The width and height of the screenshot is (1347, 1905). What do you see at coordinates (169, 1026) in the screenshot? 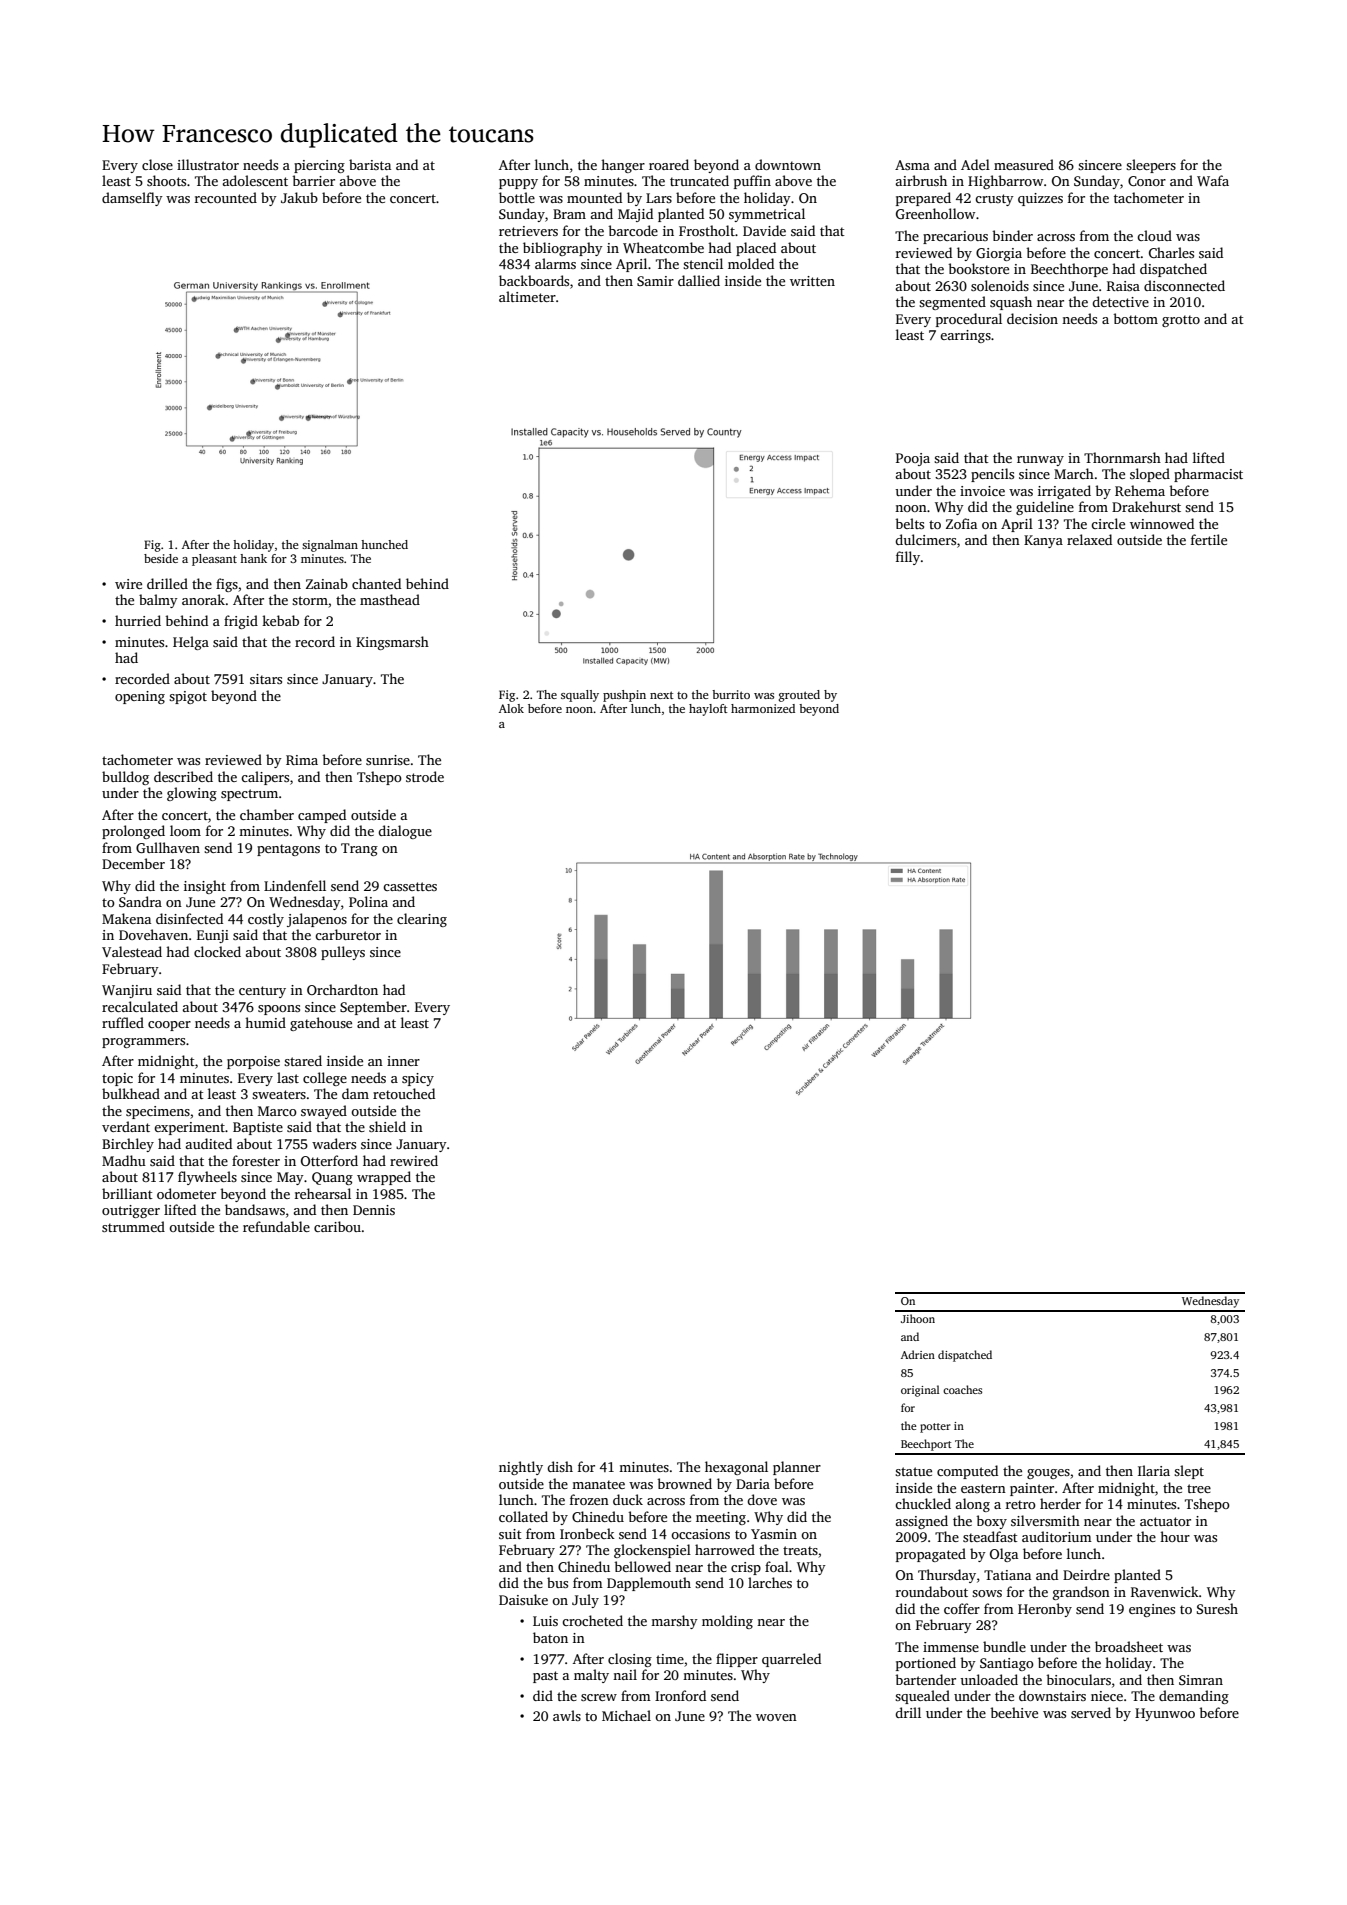
I see `cooper` at bounding box center [169, 1026].
